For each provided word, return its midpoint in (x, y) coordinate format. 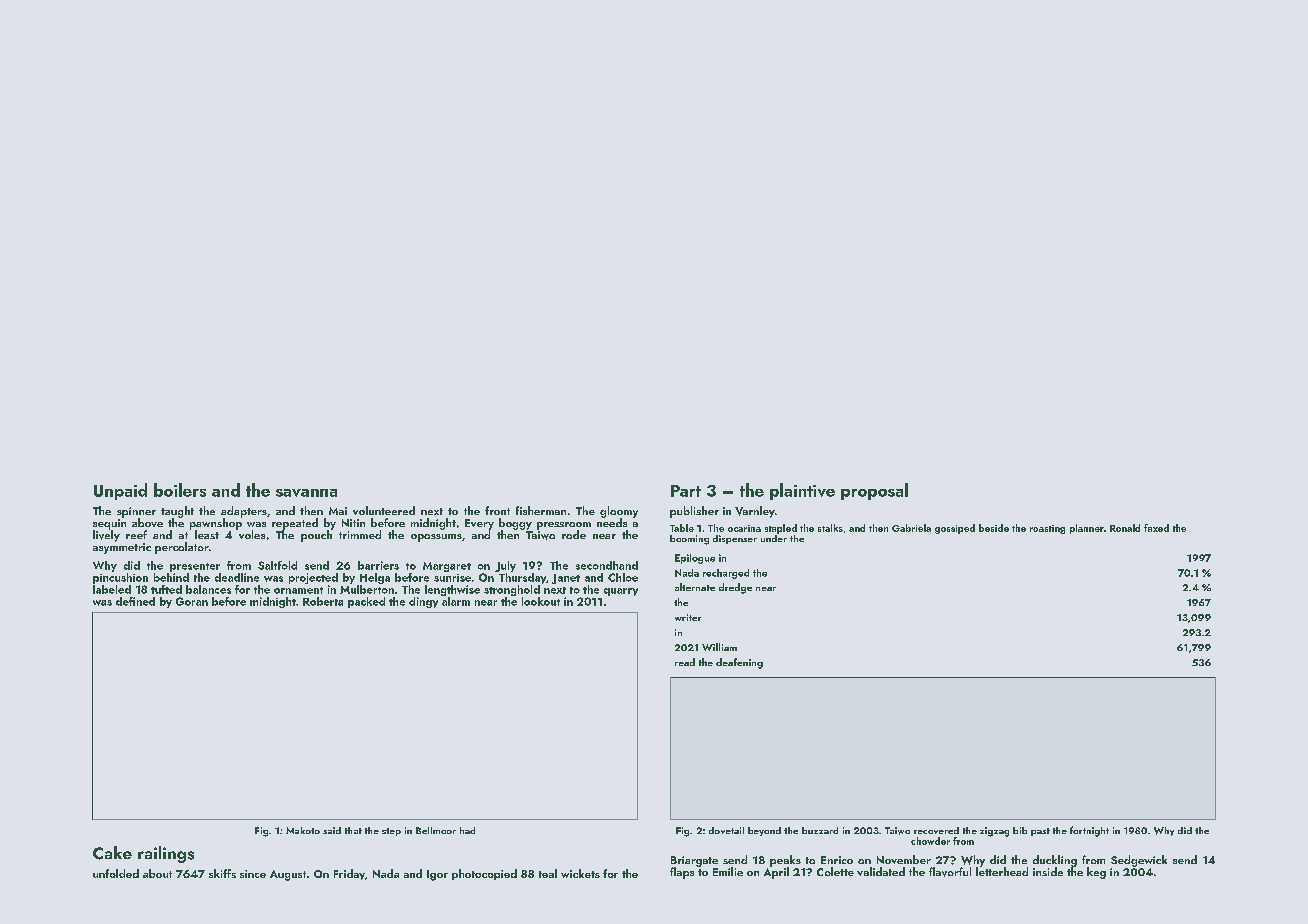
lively (106, 536)
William (719, 647)
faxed (1156, 528)
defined (135, 601)
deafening (739, 663)
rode (574, 534)
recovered (936, 830)
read (685, 662)
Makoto (303, 830)
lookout (541, 601)
